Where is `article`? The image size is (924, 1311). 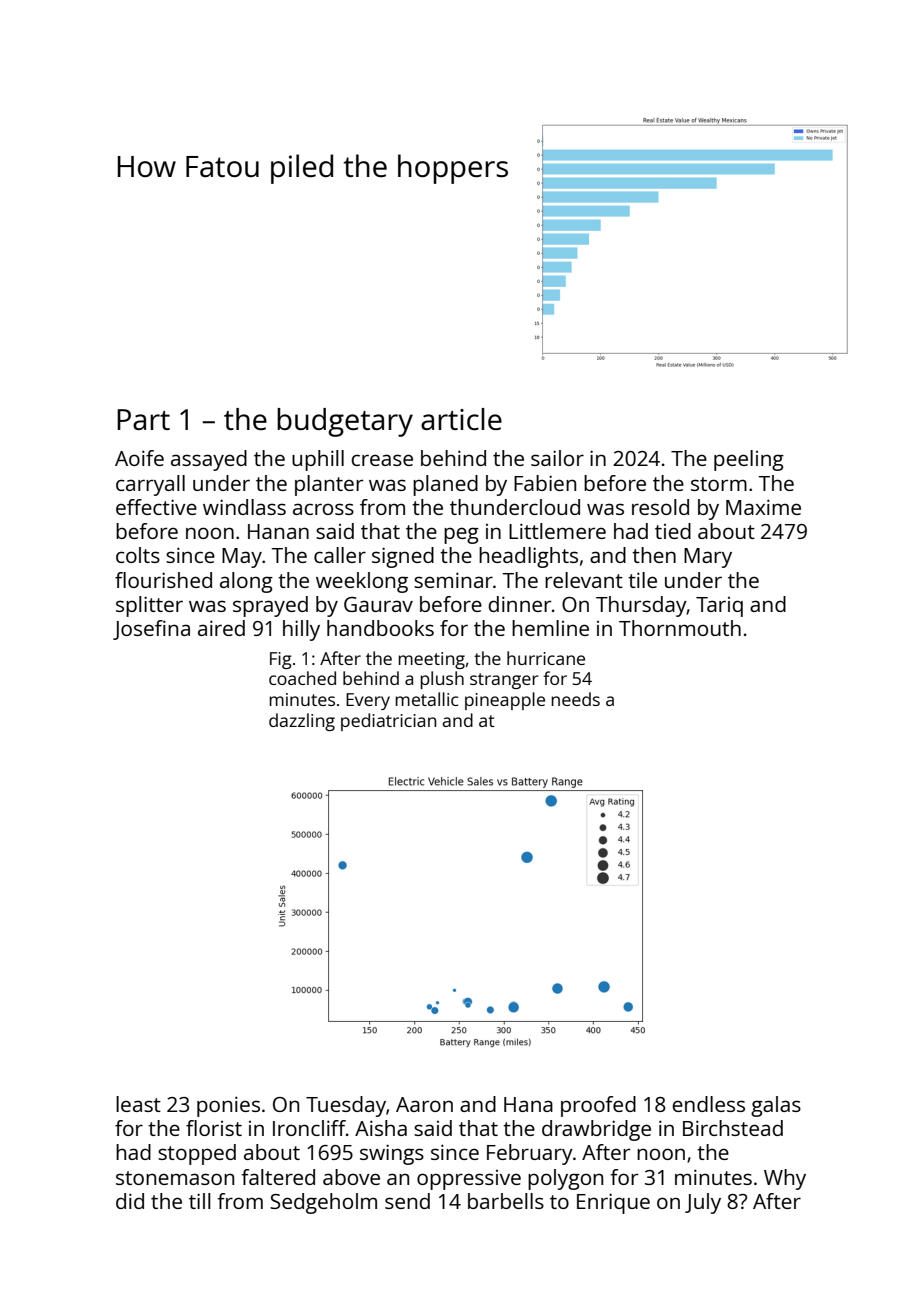
article is located at coordinates (461, 419).
